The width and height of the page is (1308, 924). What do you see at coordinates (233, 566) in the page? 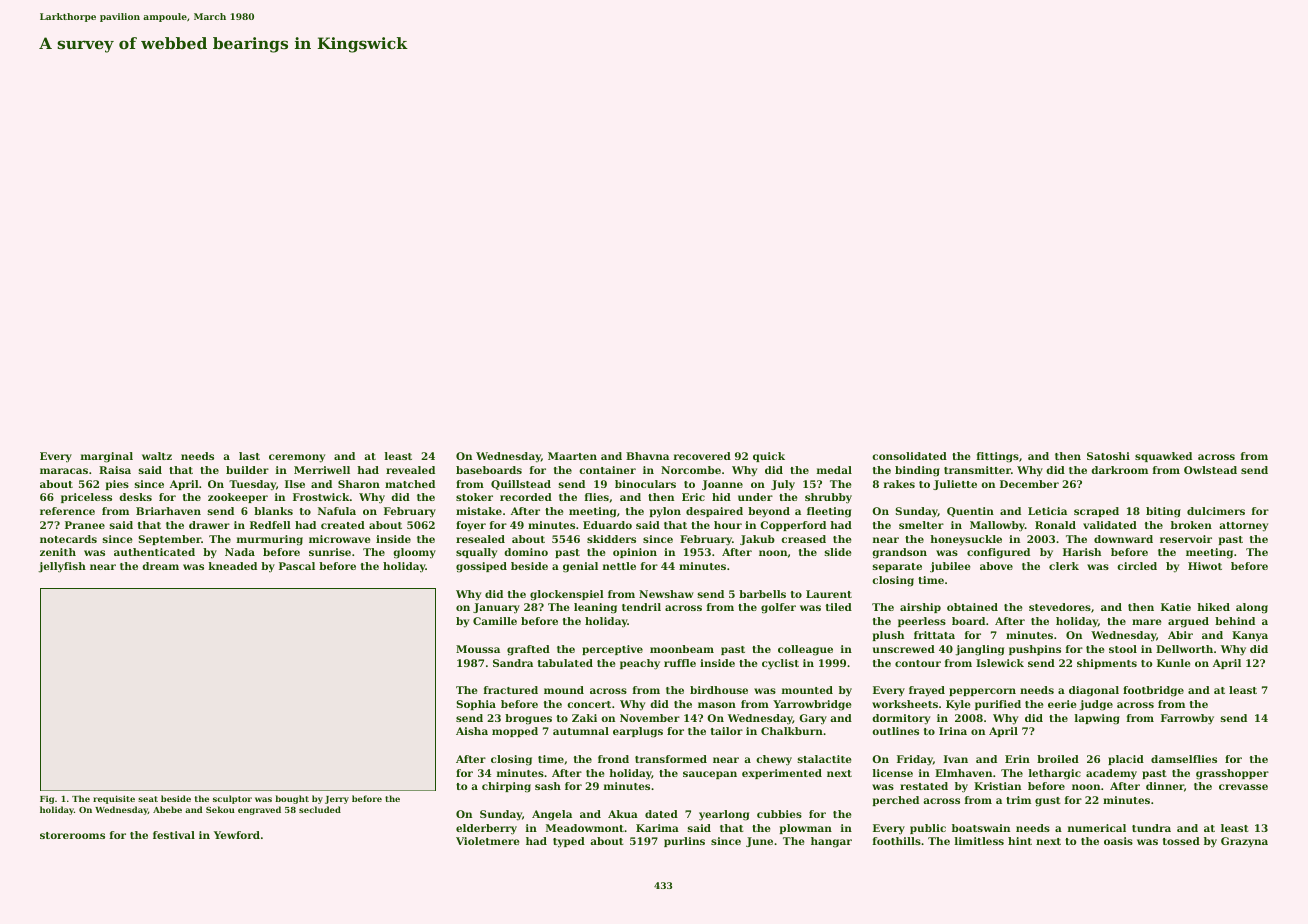
I see `kneaded` at bounding box center [233, 566].
